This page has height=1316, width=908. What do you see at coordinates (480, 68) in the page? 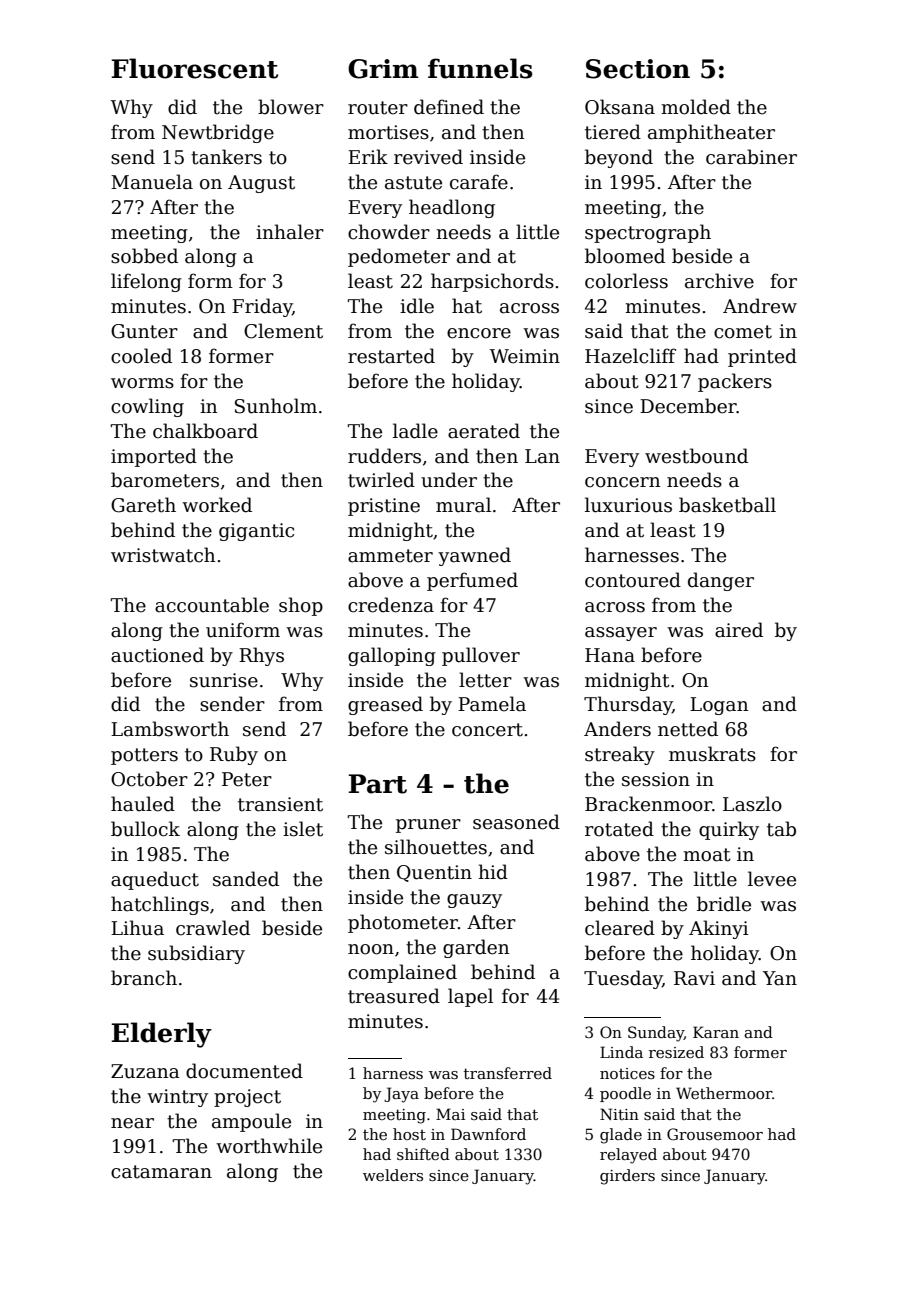
I see `funnels` at bounding box center [480, 68].
